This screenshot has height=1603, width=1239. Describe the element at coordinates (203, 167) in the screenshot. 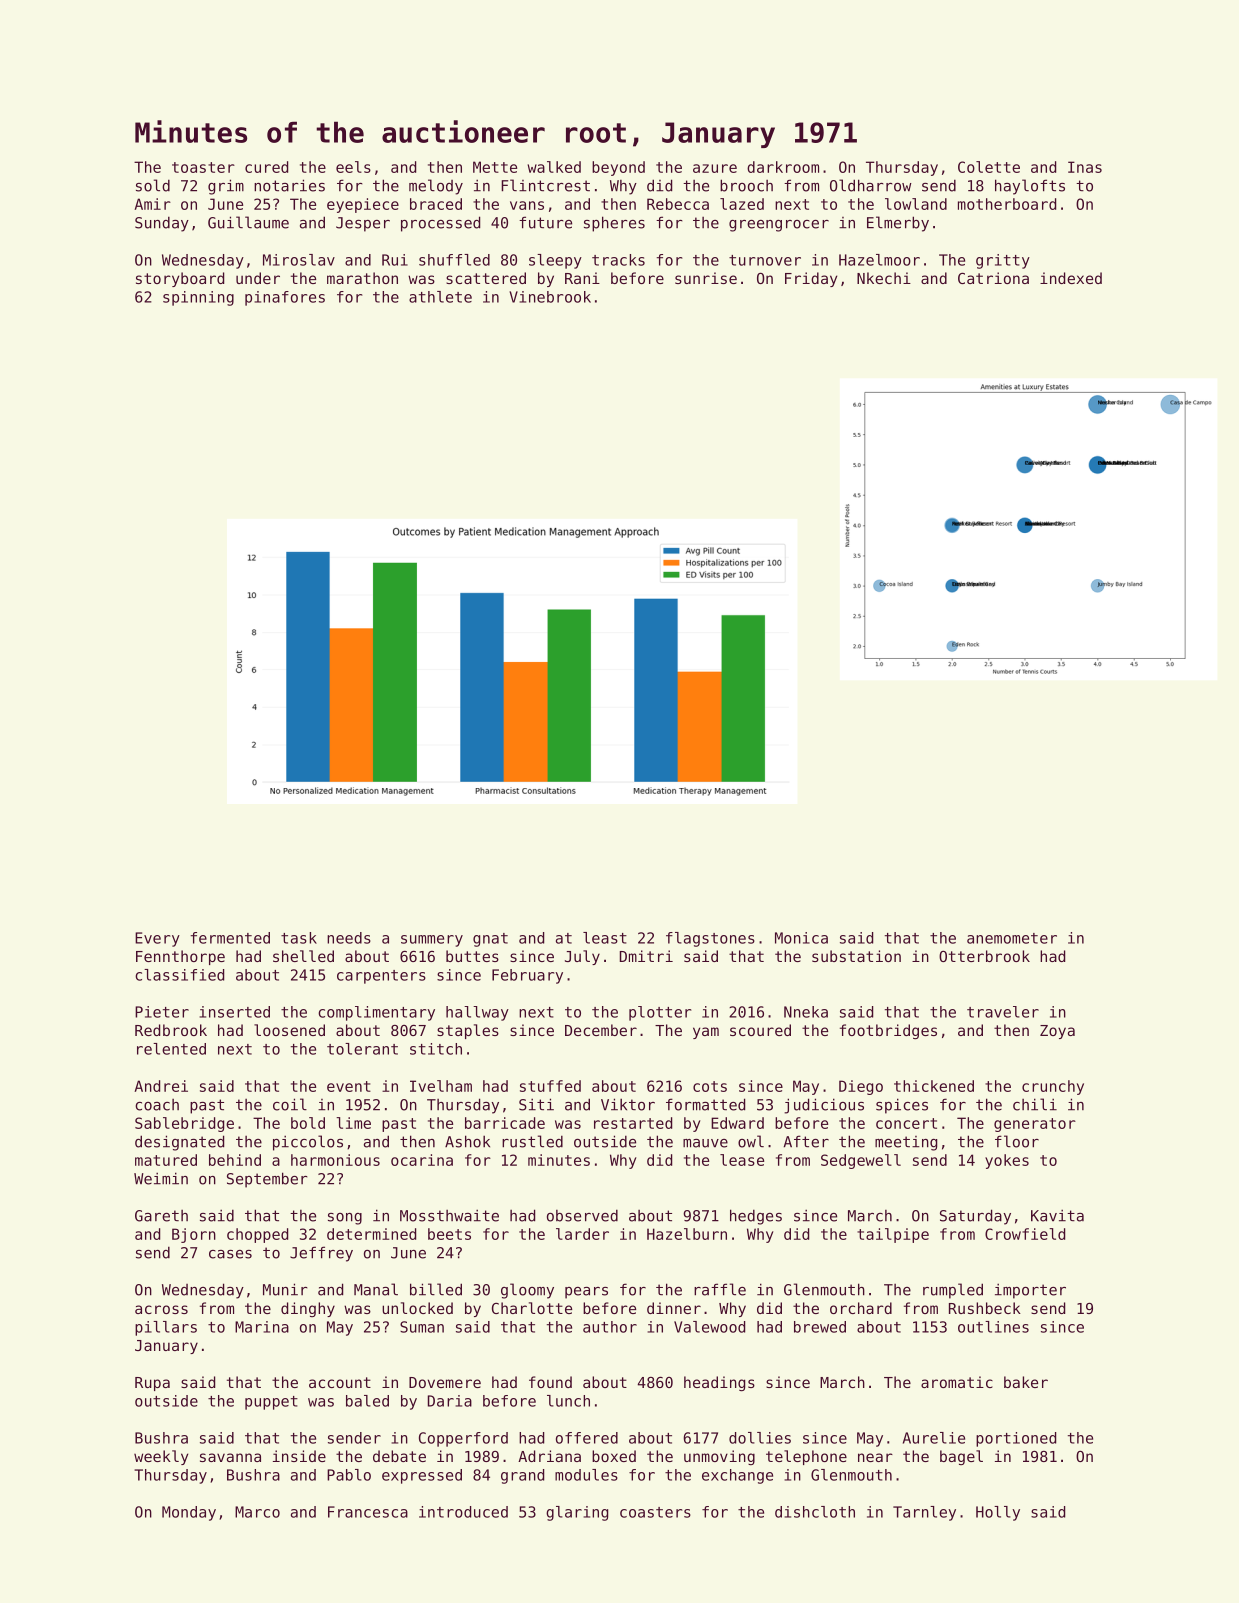

I see `toaster` at that location.
